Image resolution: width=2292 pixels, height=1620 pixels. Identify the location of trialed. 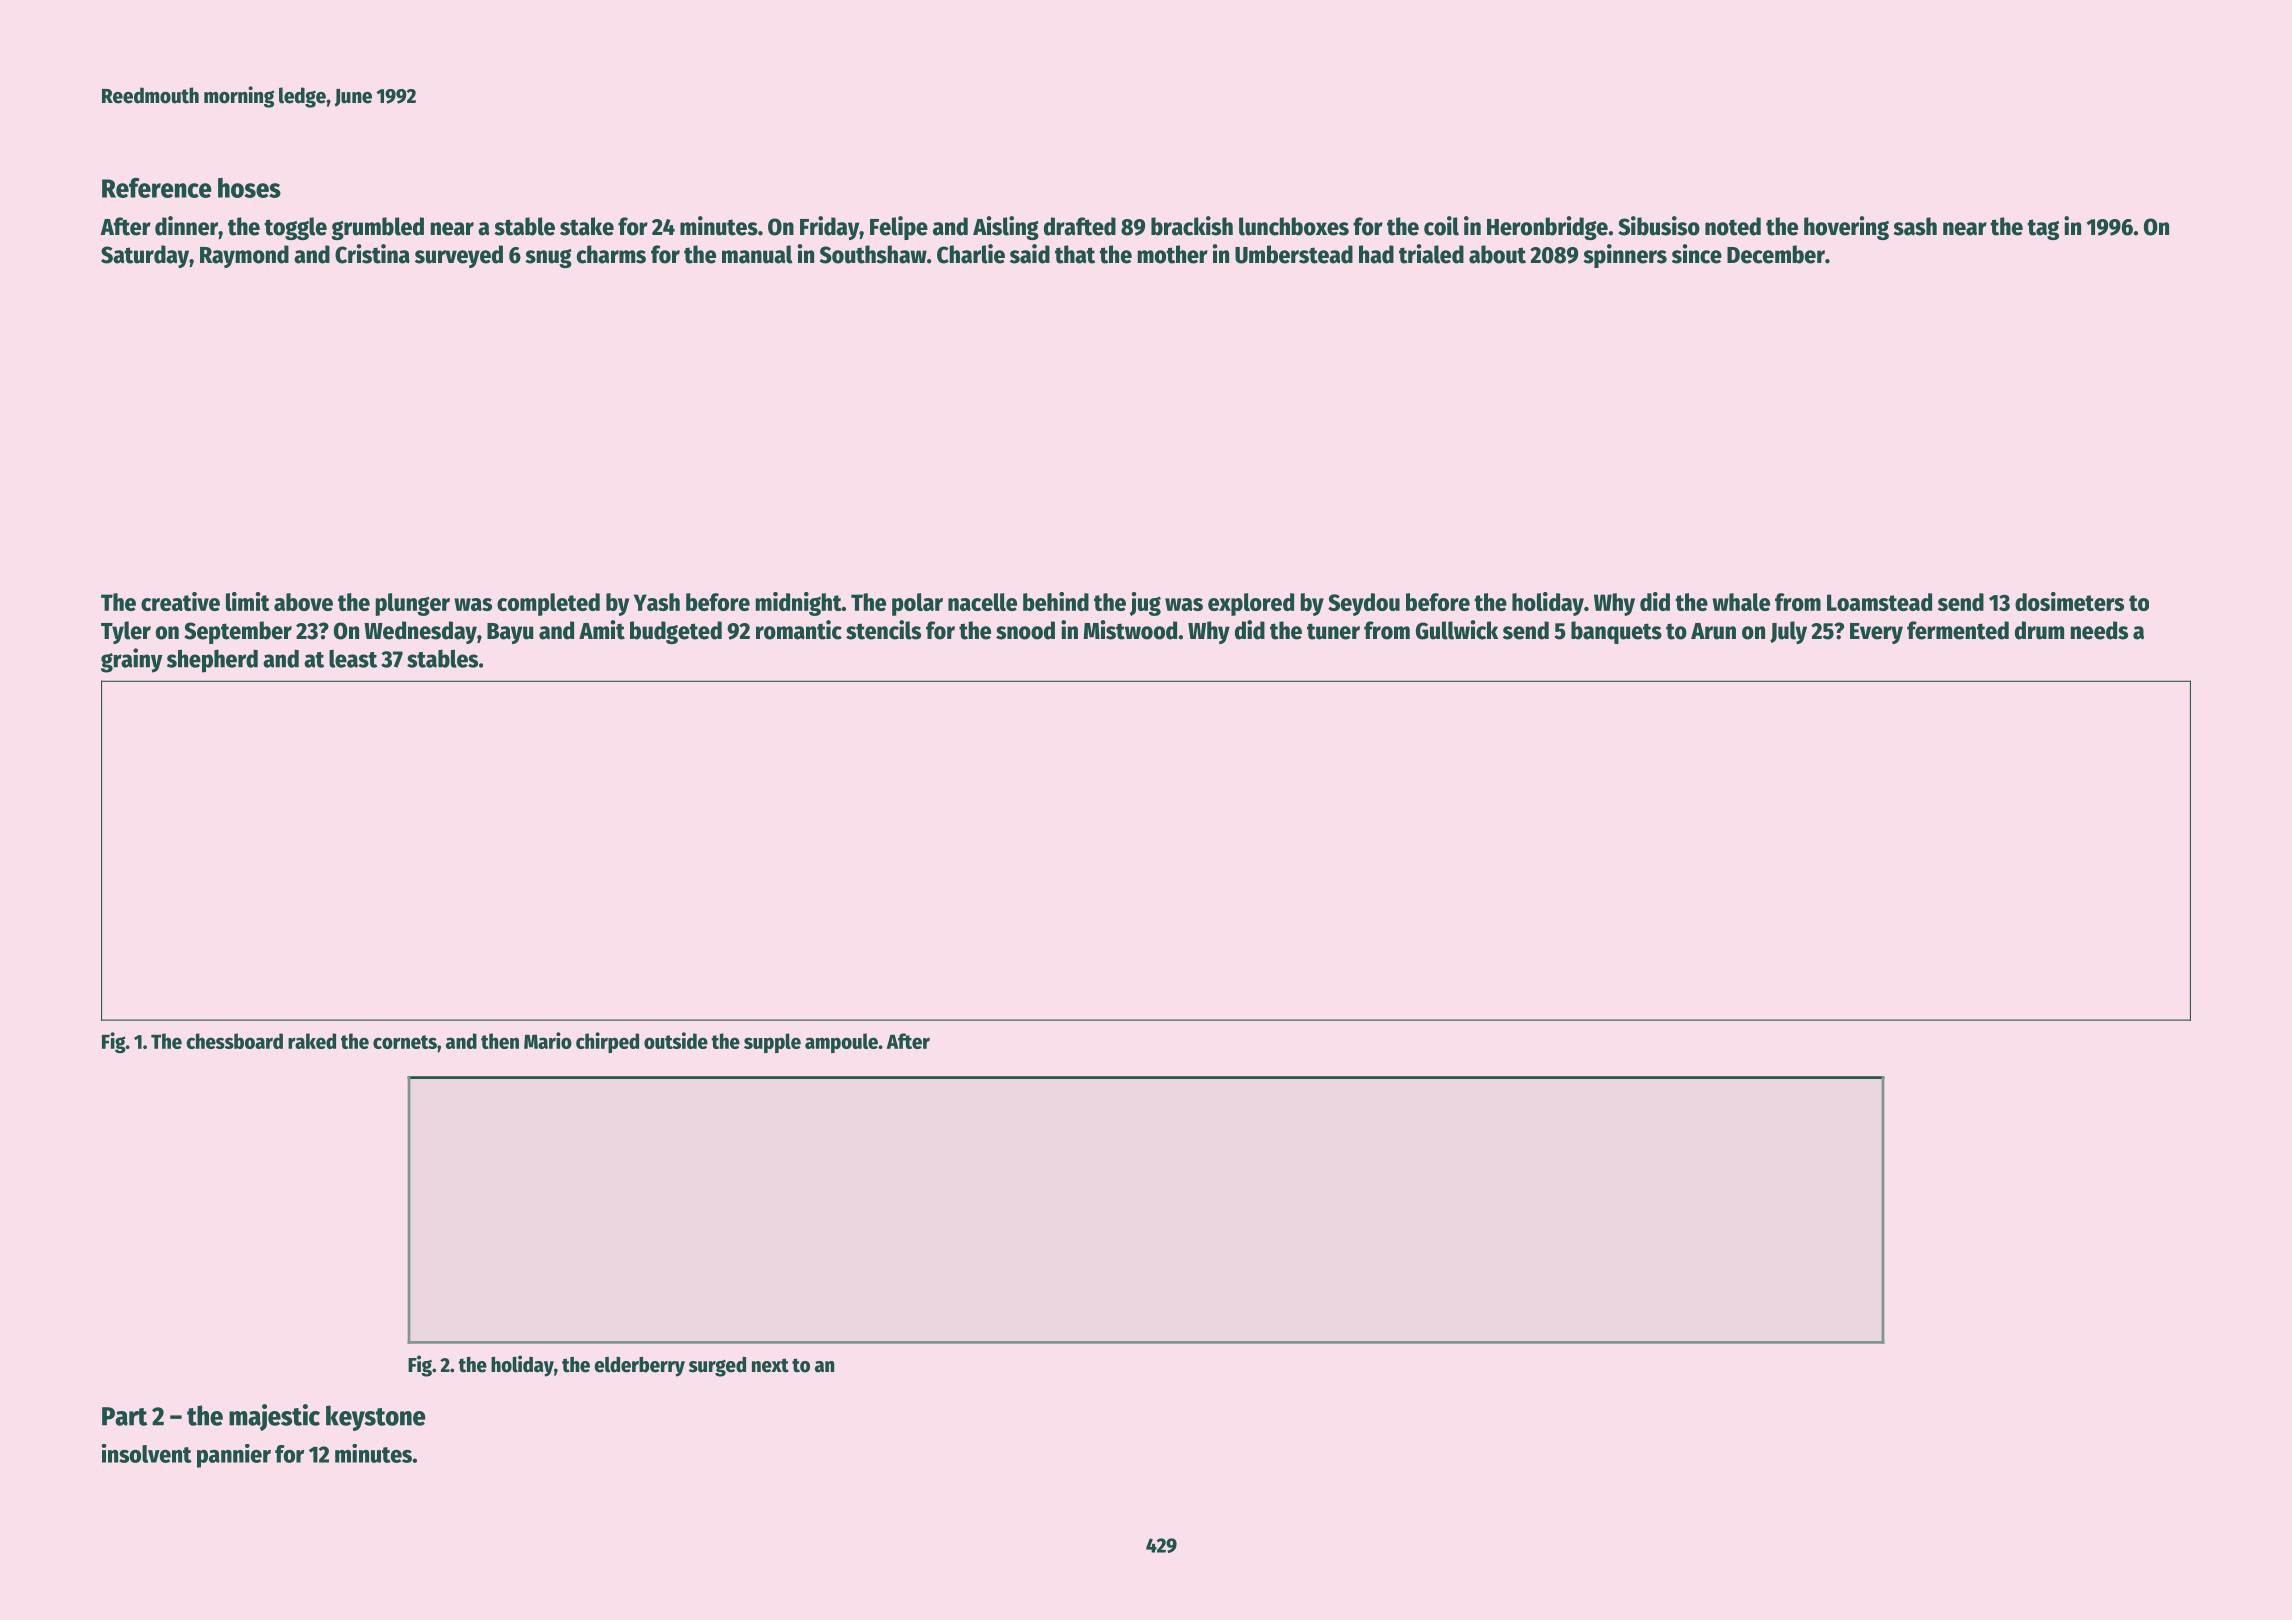
(1431, 254).
